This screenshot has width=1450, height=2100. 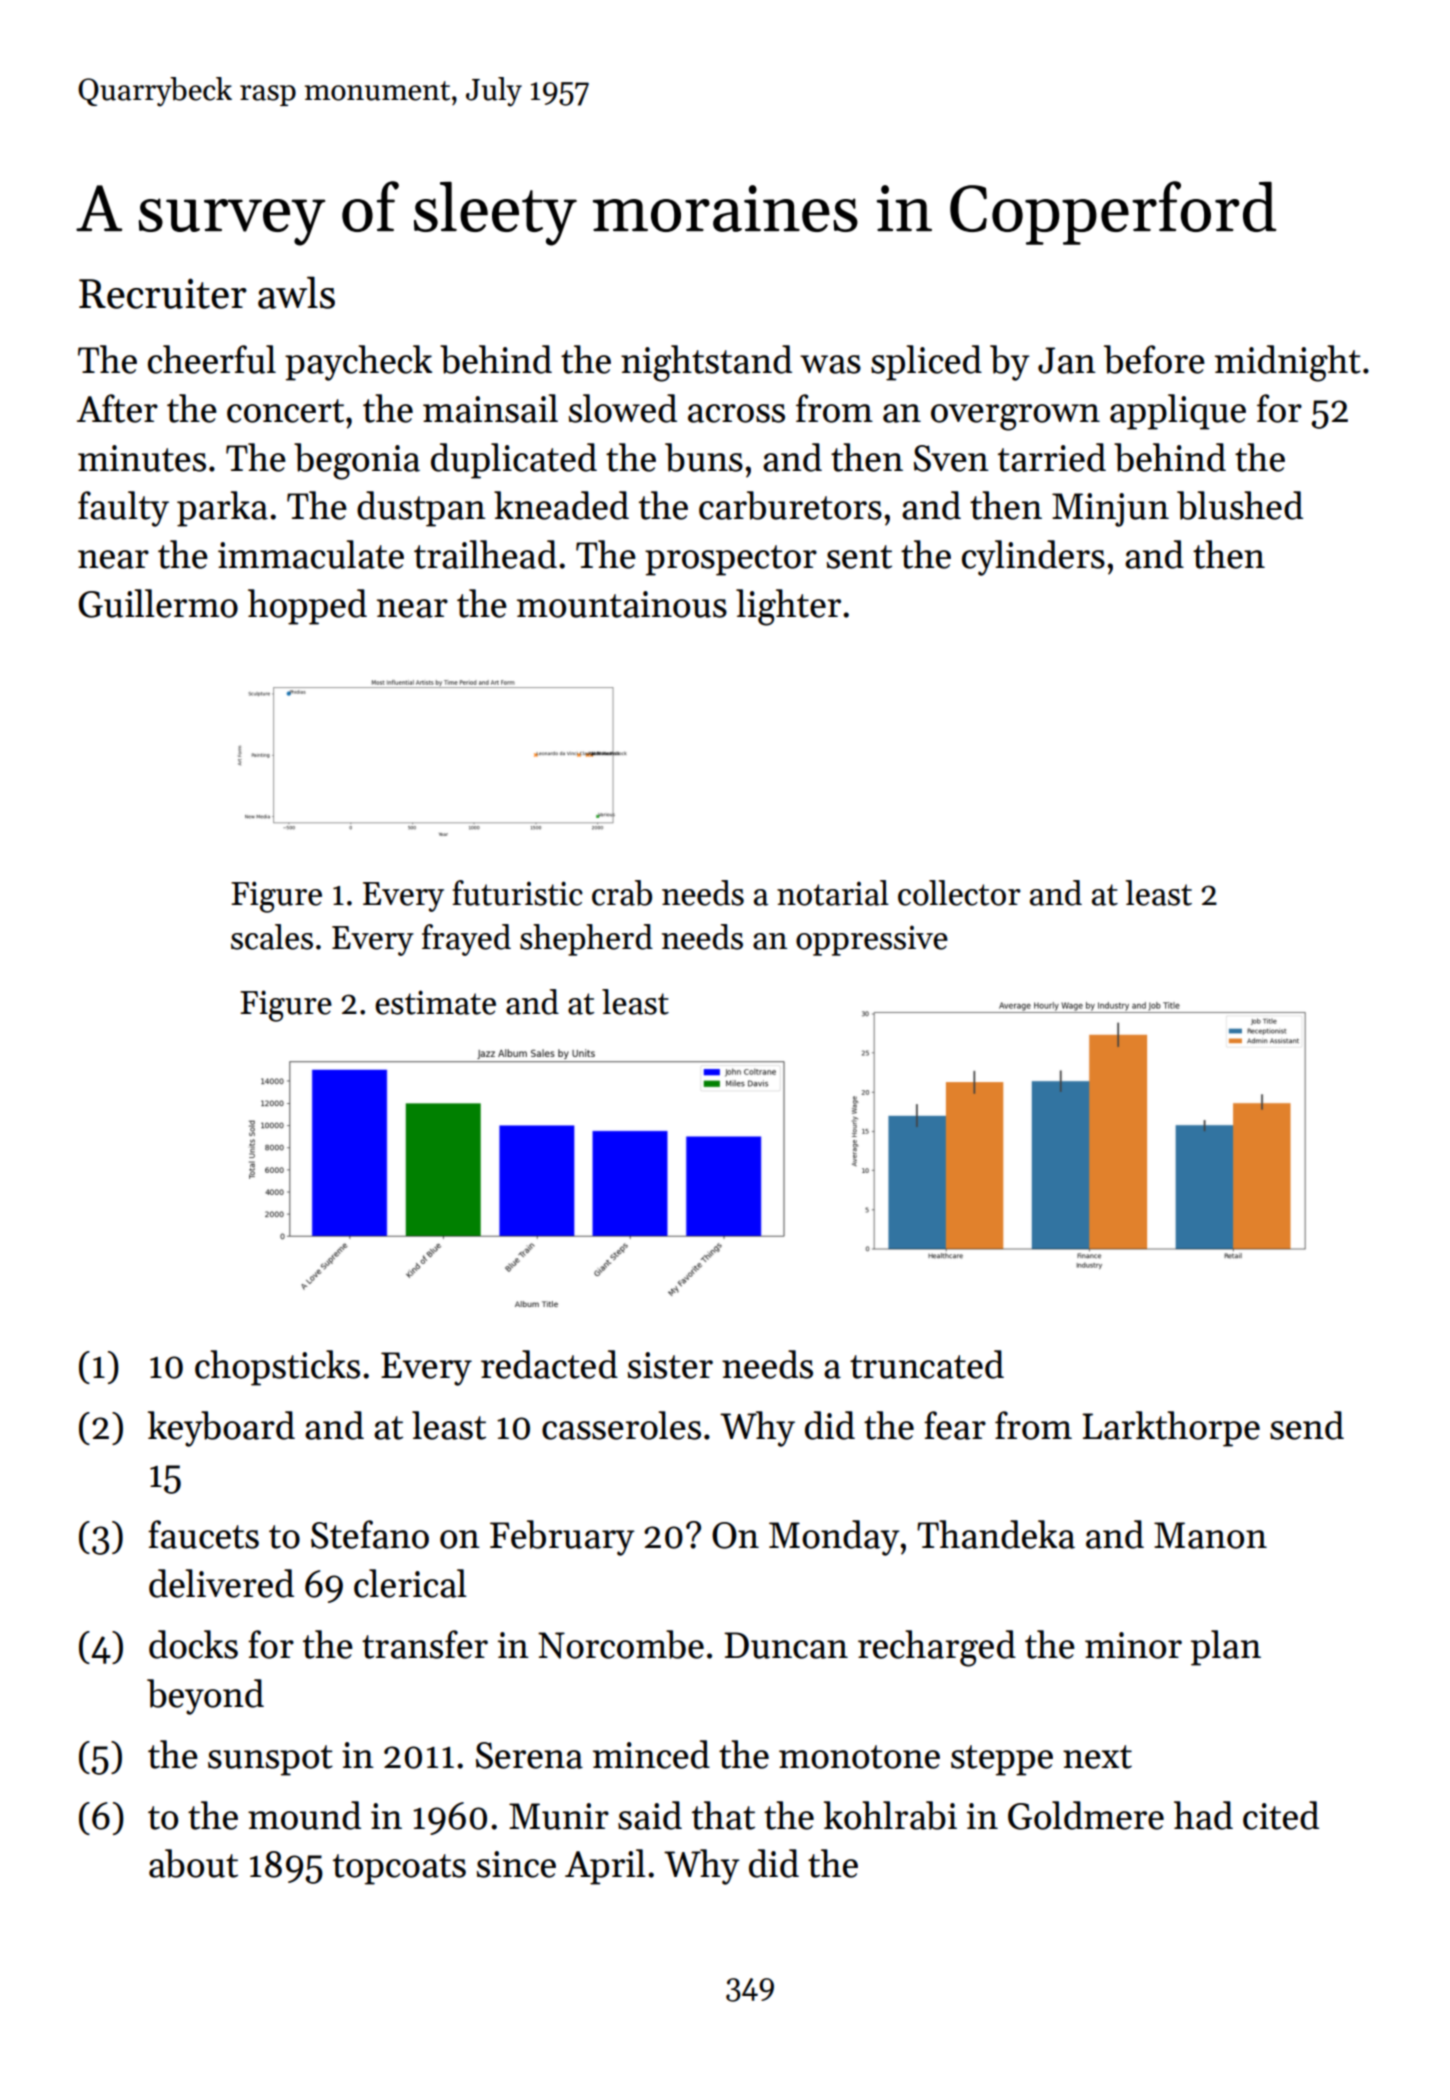 I want to click on overgrown, so click(x=1015, y=417).
